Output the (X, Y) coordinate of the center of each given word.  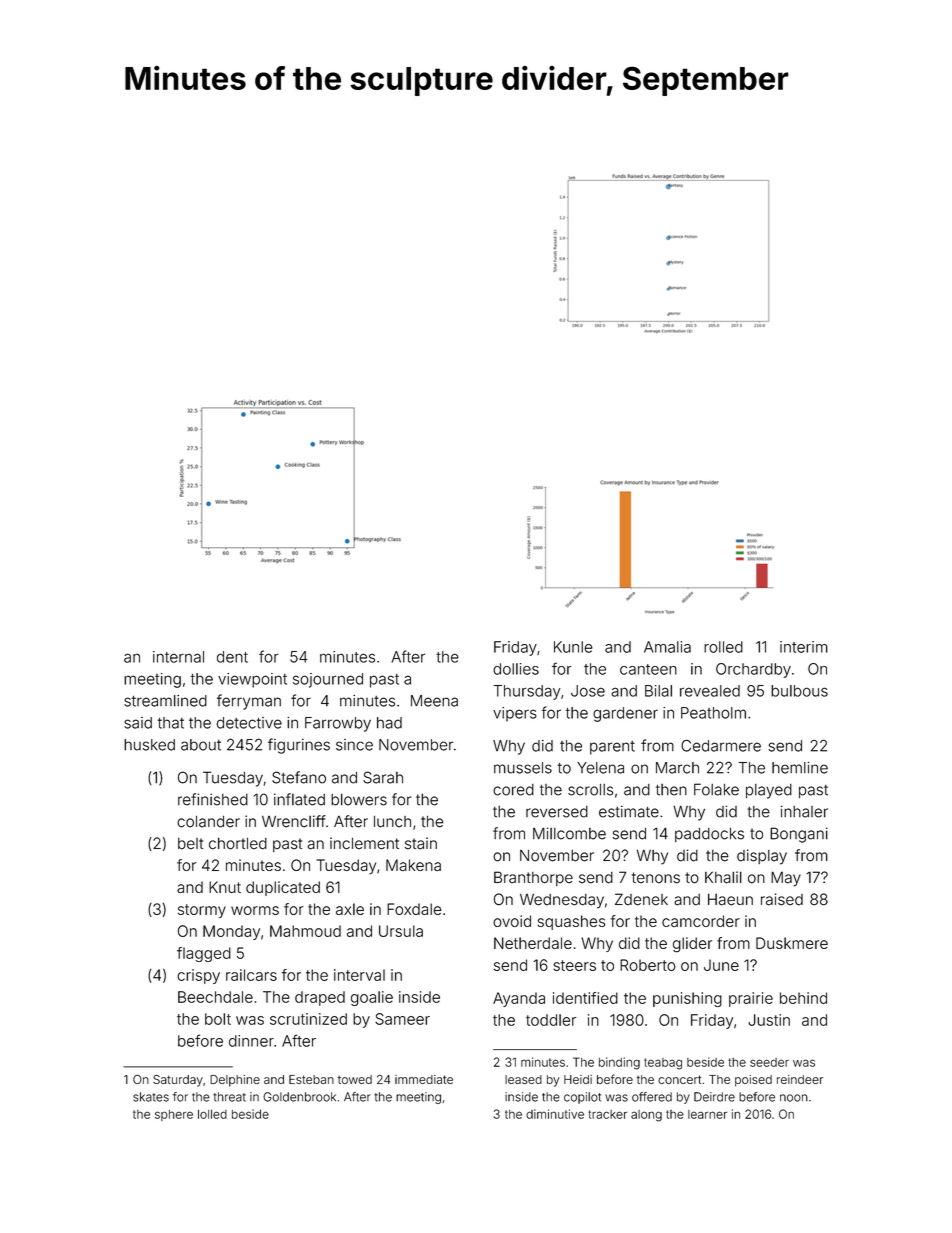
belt (190, 844)
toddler (551, 1020)
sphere (174, 1115)
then (671, 790)
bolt (218, 1019)
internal (178, 657)
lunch (392, 822)
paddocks (709, 835)
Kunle (573, 647)
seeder (769, 1062)
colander (208, 822)
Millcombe (569, 833)
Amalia (667, 647)
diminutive (555, 1114)
